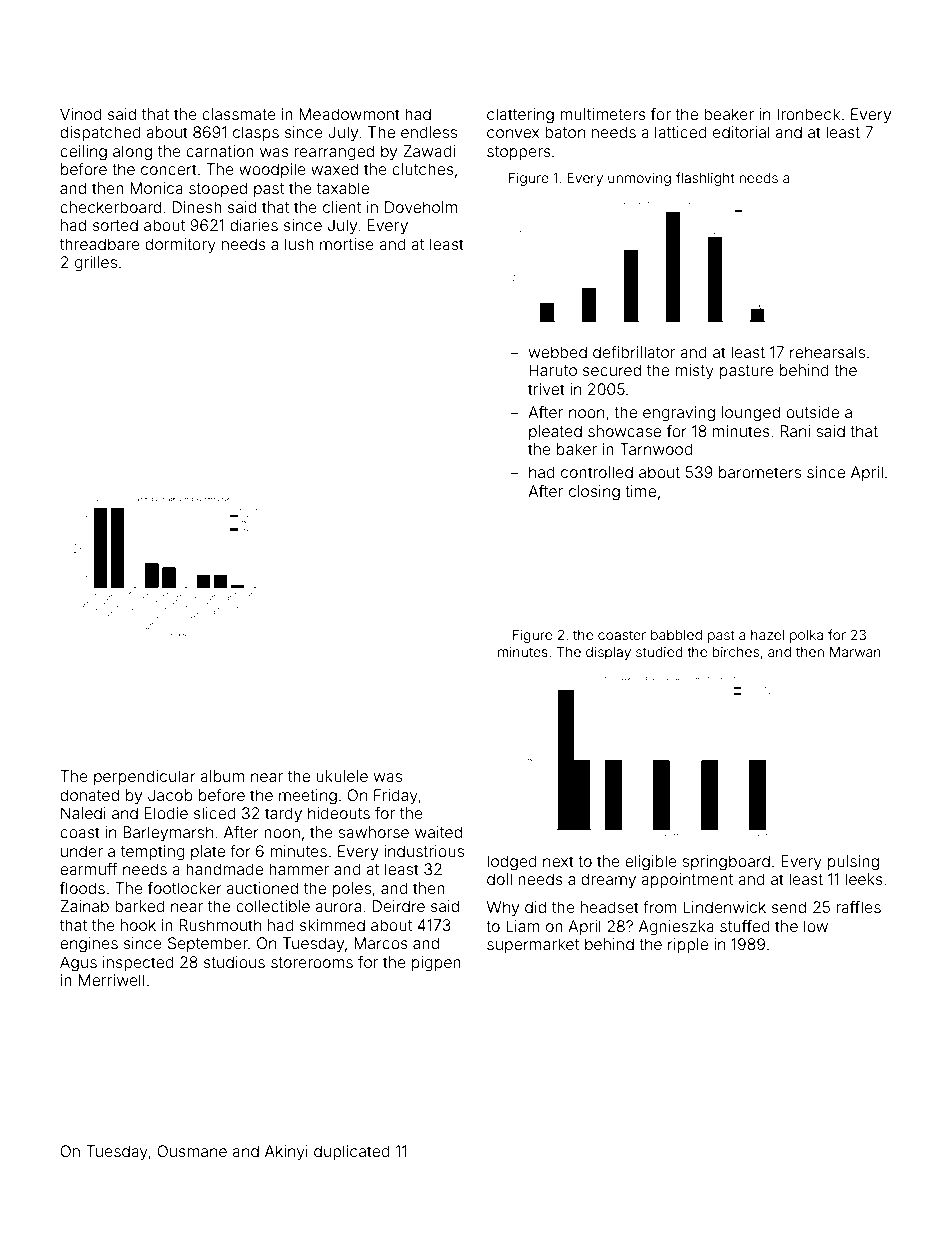 Image resolution: width=952 pixels, height=1233 pixels. Describe the element at coordinates (760, 472) in the page. I see `barometers` at that location.
